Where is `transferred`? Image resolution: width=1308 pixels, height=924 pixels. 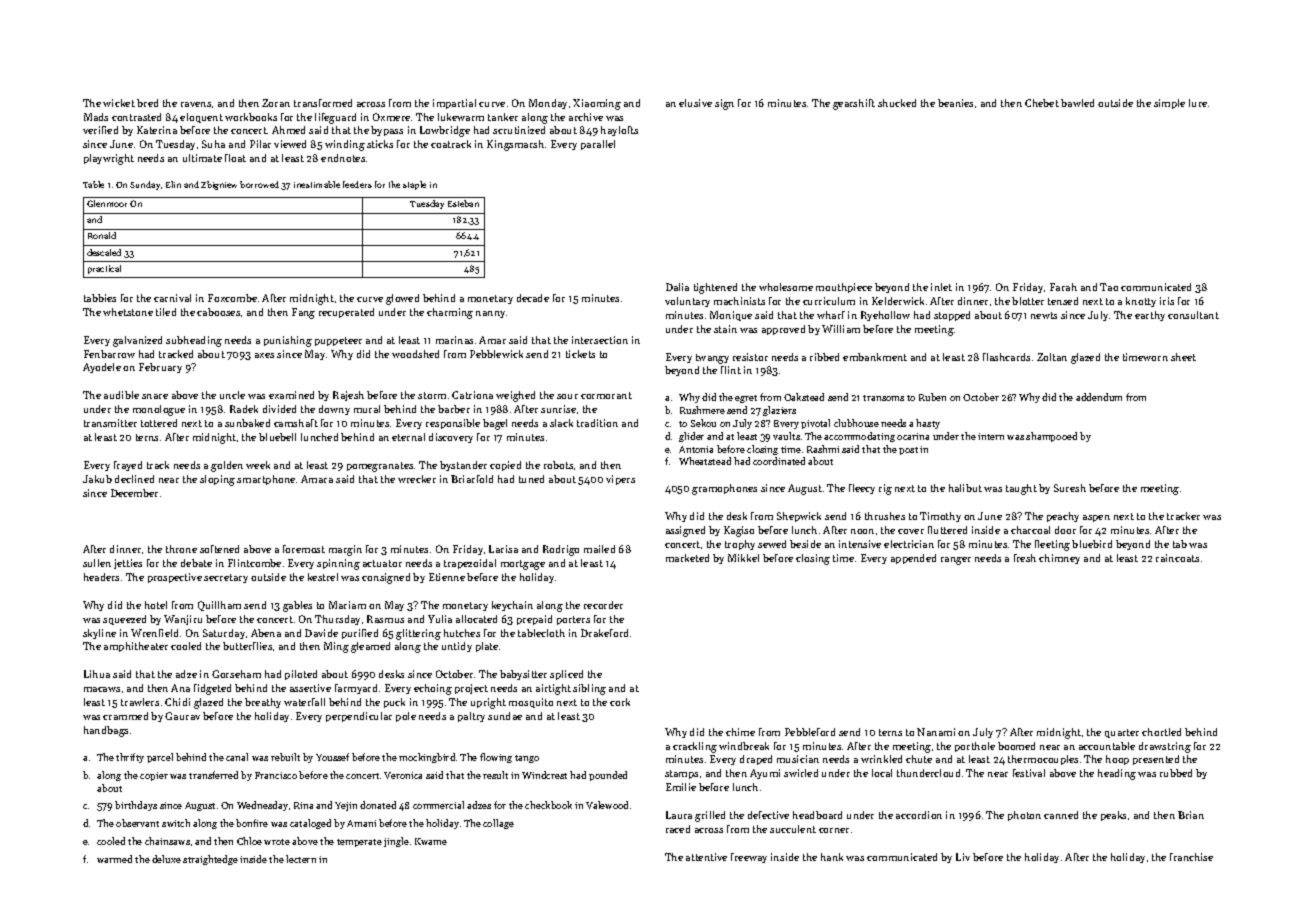 transferred is located at coordinates (213, 775).
